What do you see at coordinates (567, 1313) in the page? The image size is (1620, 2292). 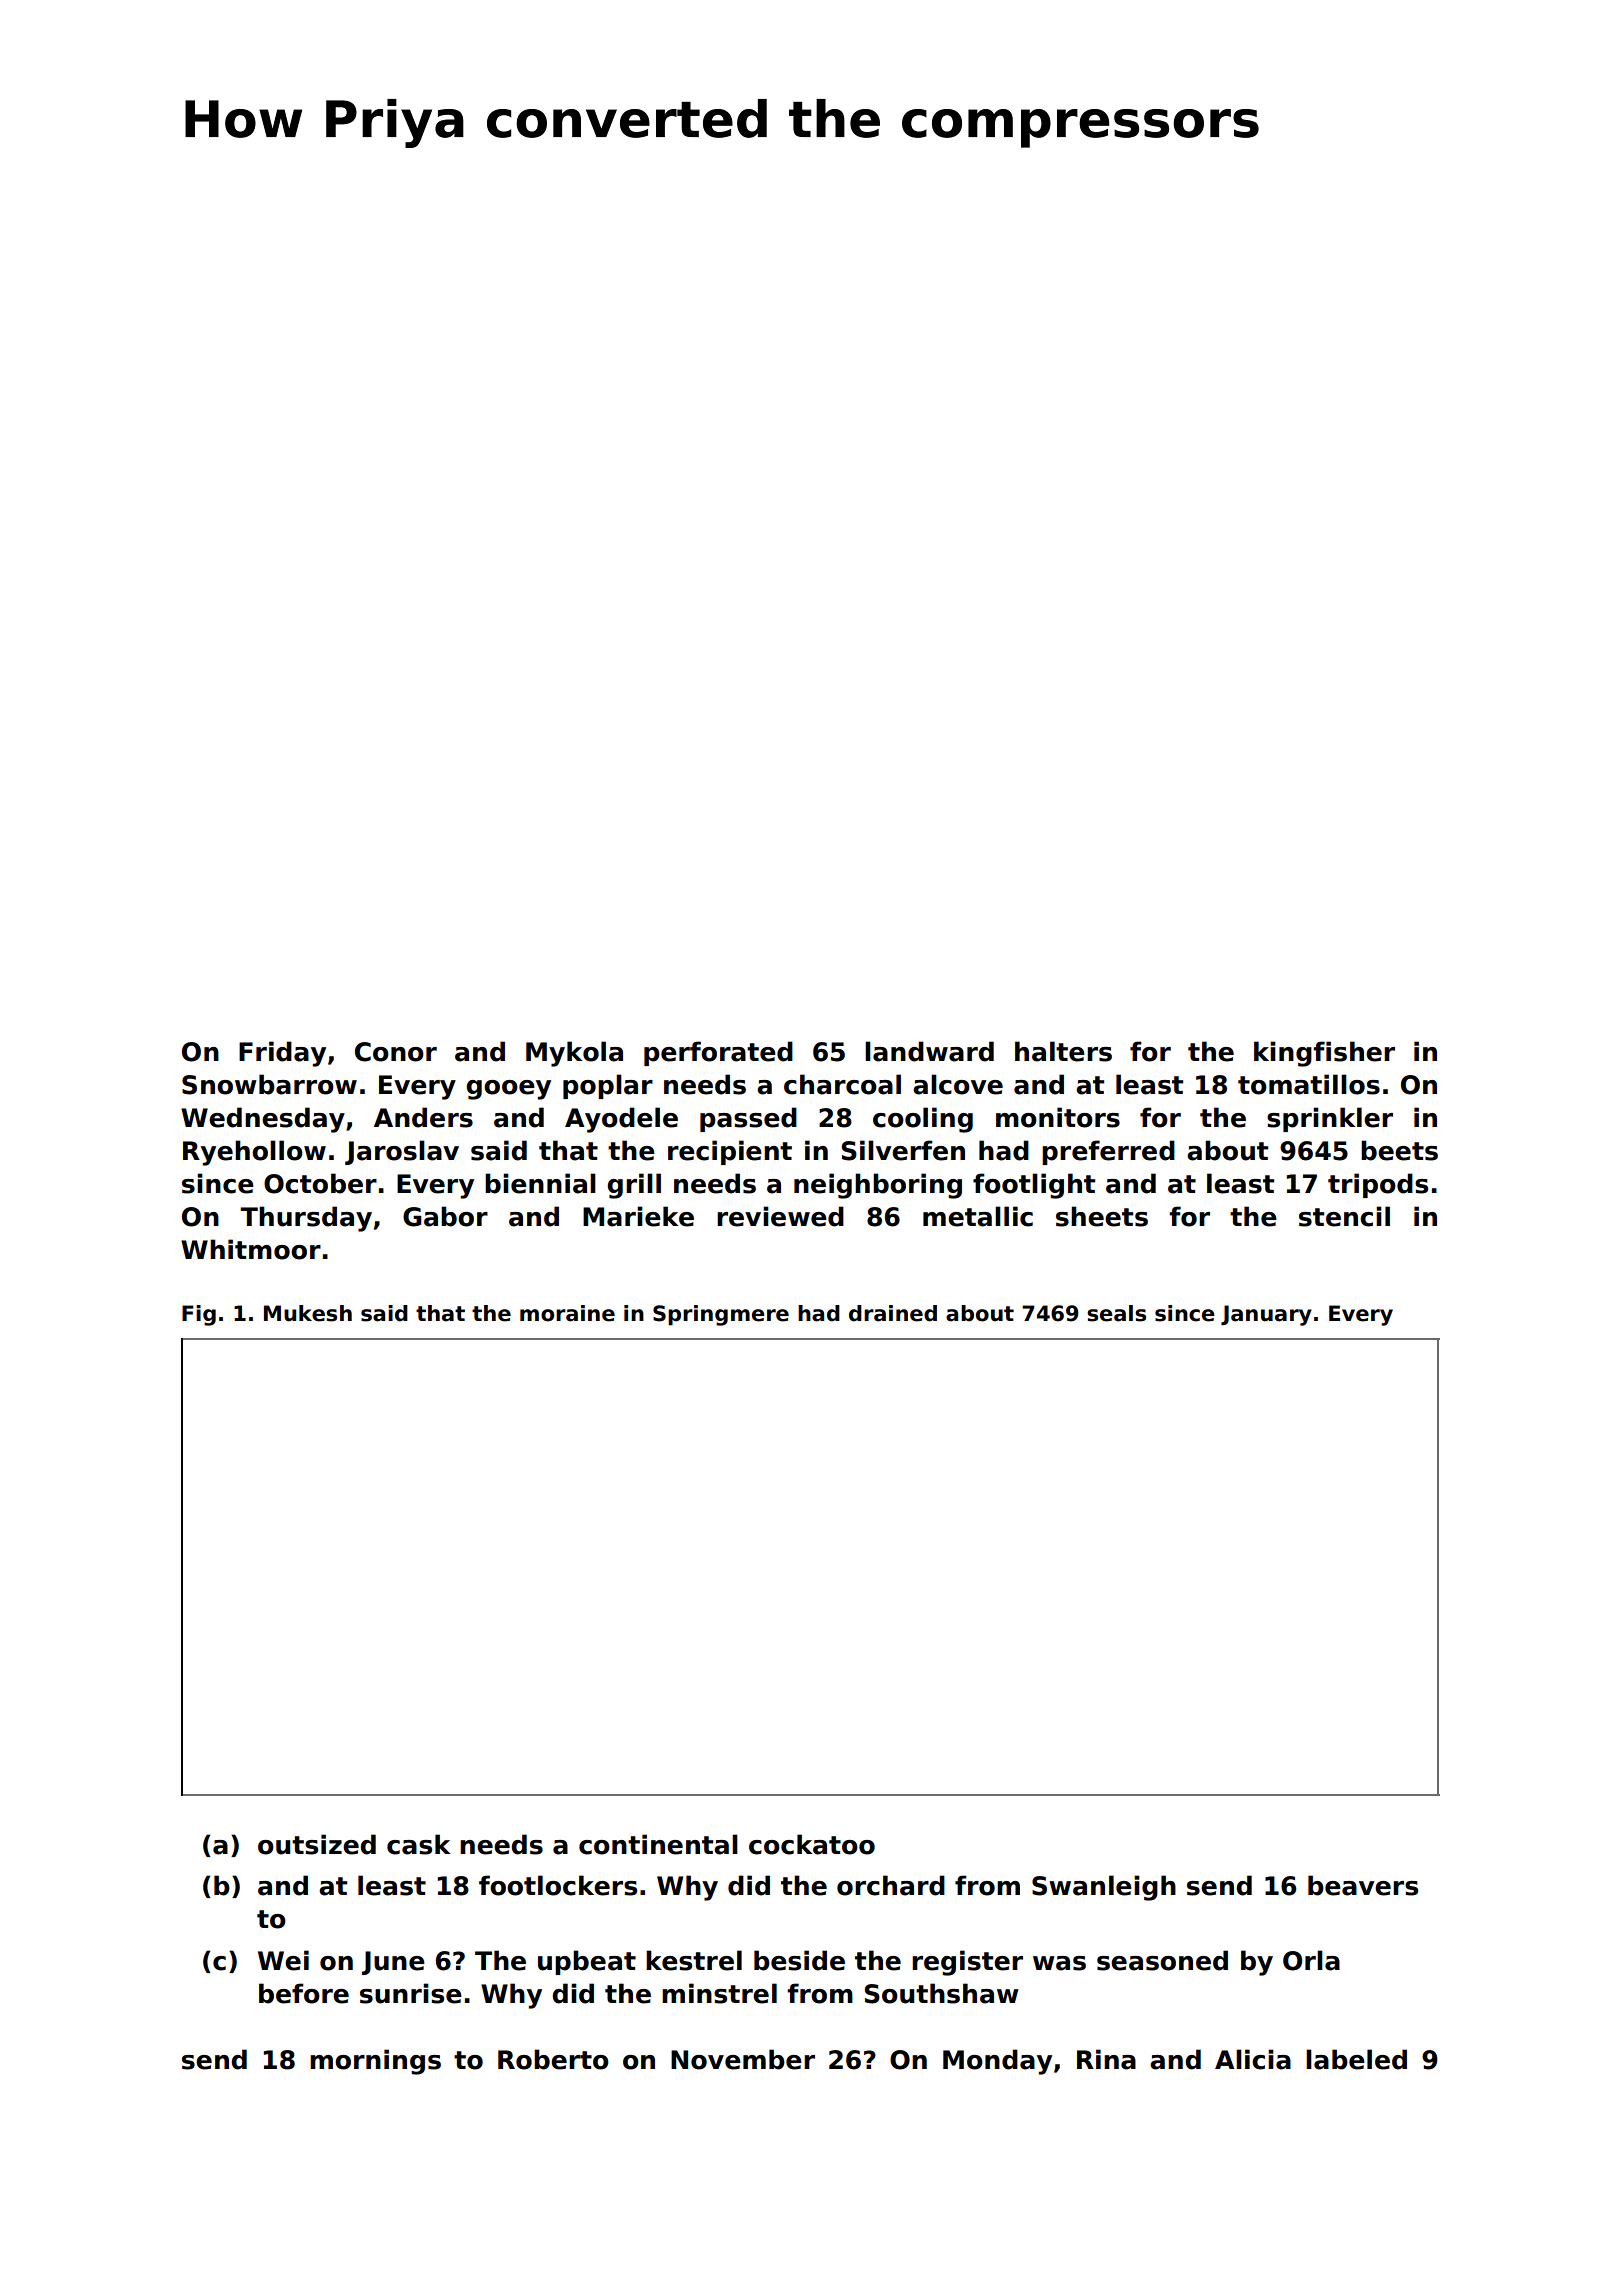 I see `moraine` at bounding box center [567, 1313].
